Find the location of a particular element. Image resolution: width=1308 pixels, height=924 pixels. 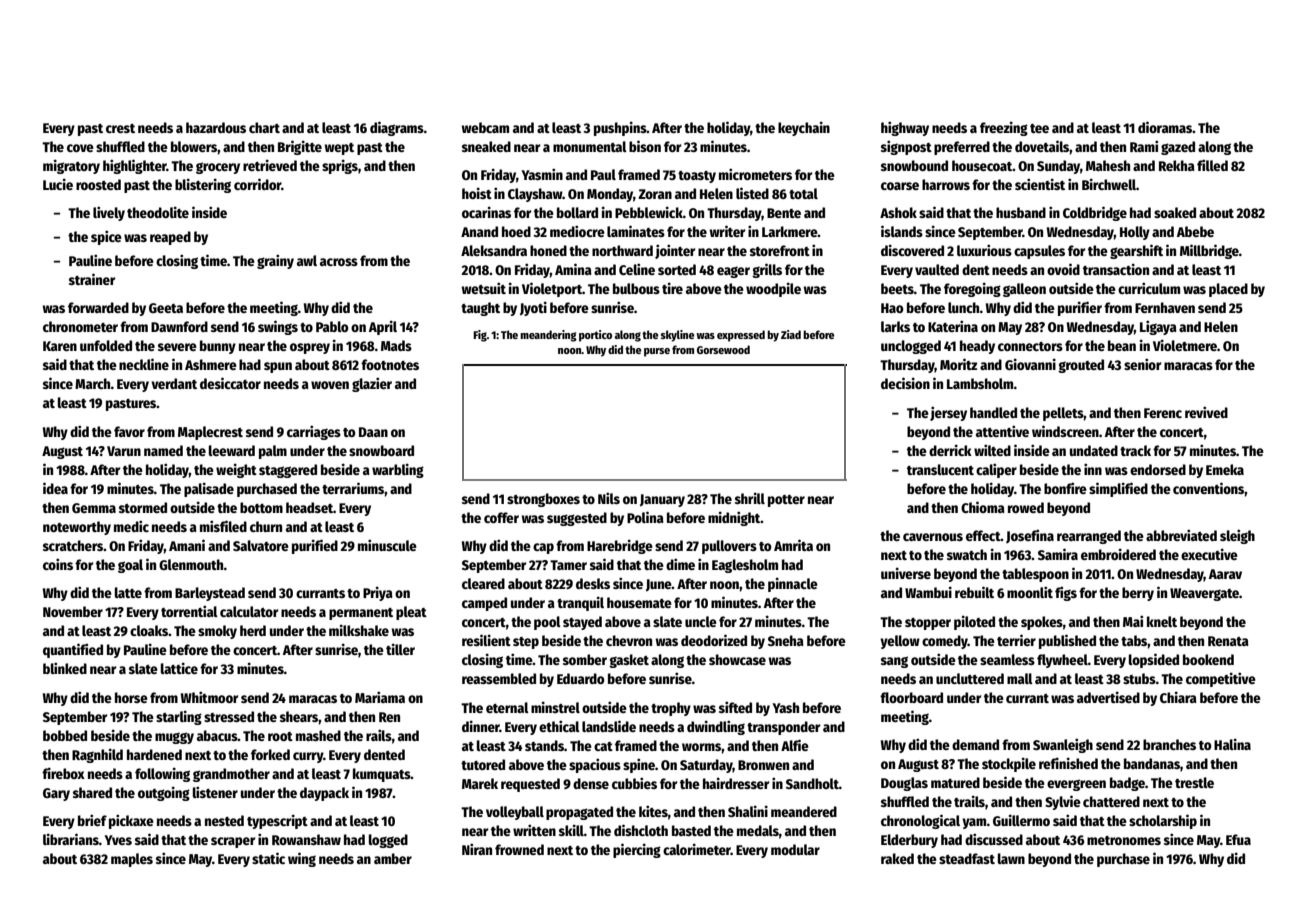

wept is located at coordinates (339, 149).
